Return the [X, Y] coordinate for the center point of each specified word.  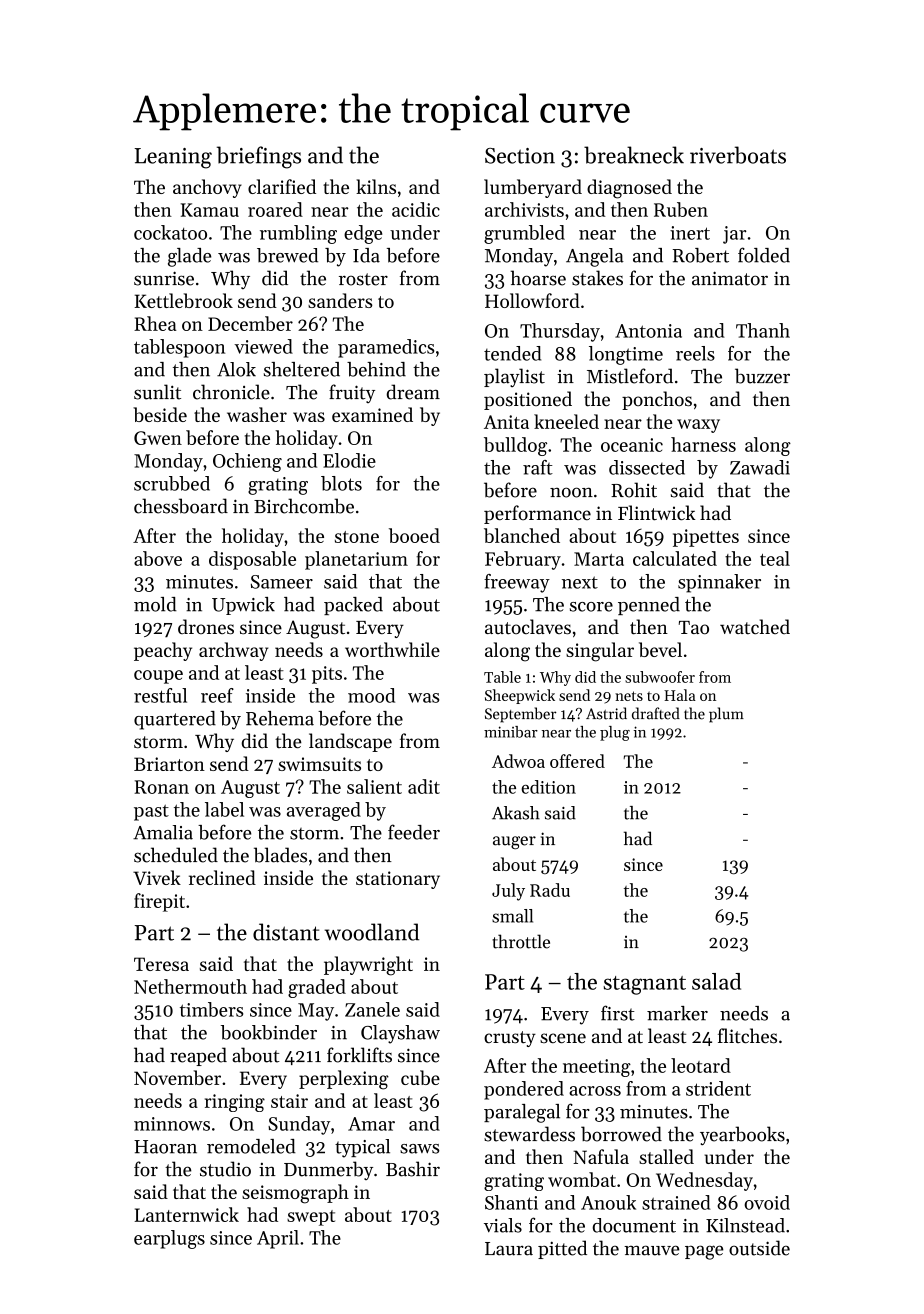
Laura [509, 1249]
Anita [506, 422]
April [278, 1239]
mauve [652, 1250]
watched [755, 626]
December [250, 323]
